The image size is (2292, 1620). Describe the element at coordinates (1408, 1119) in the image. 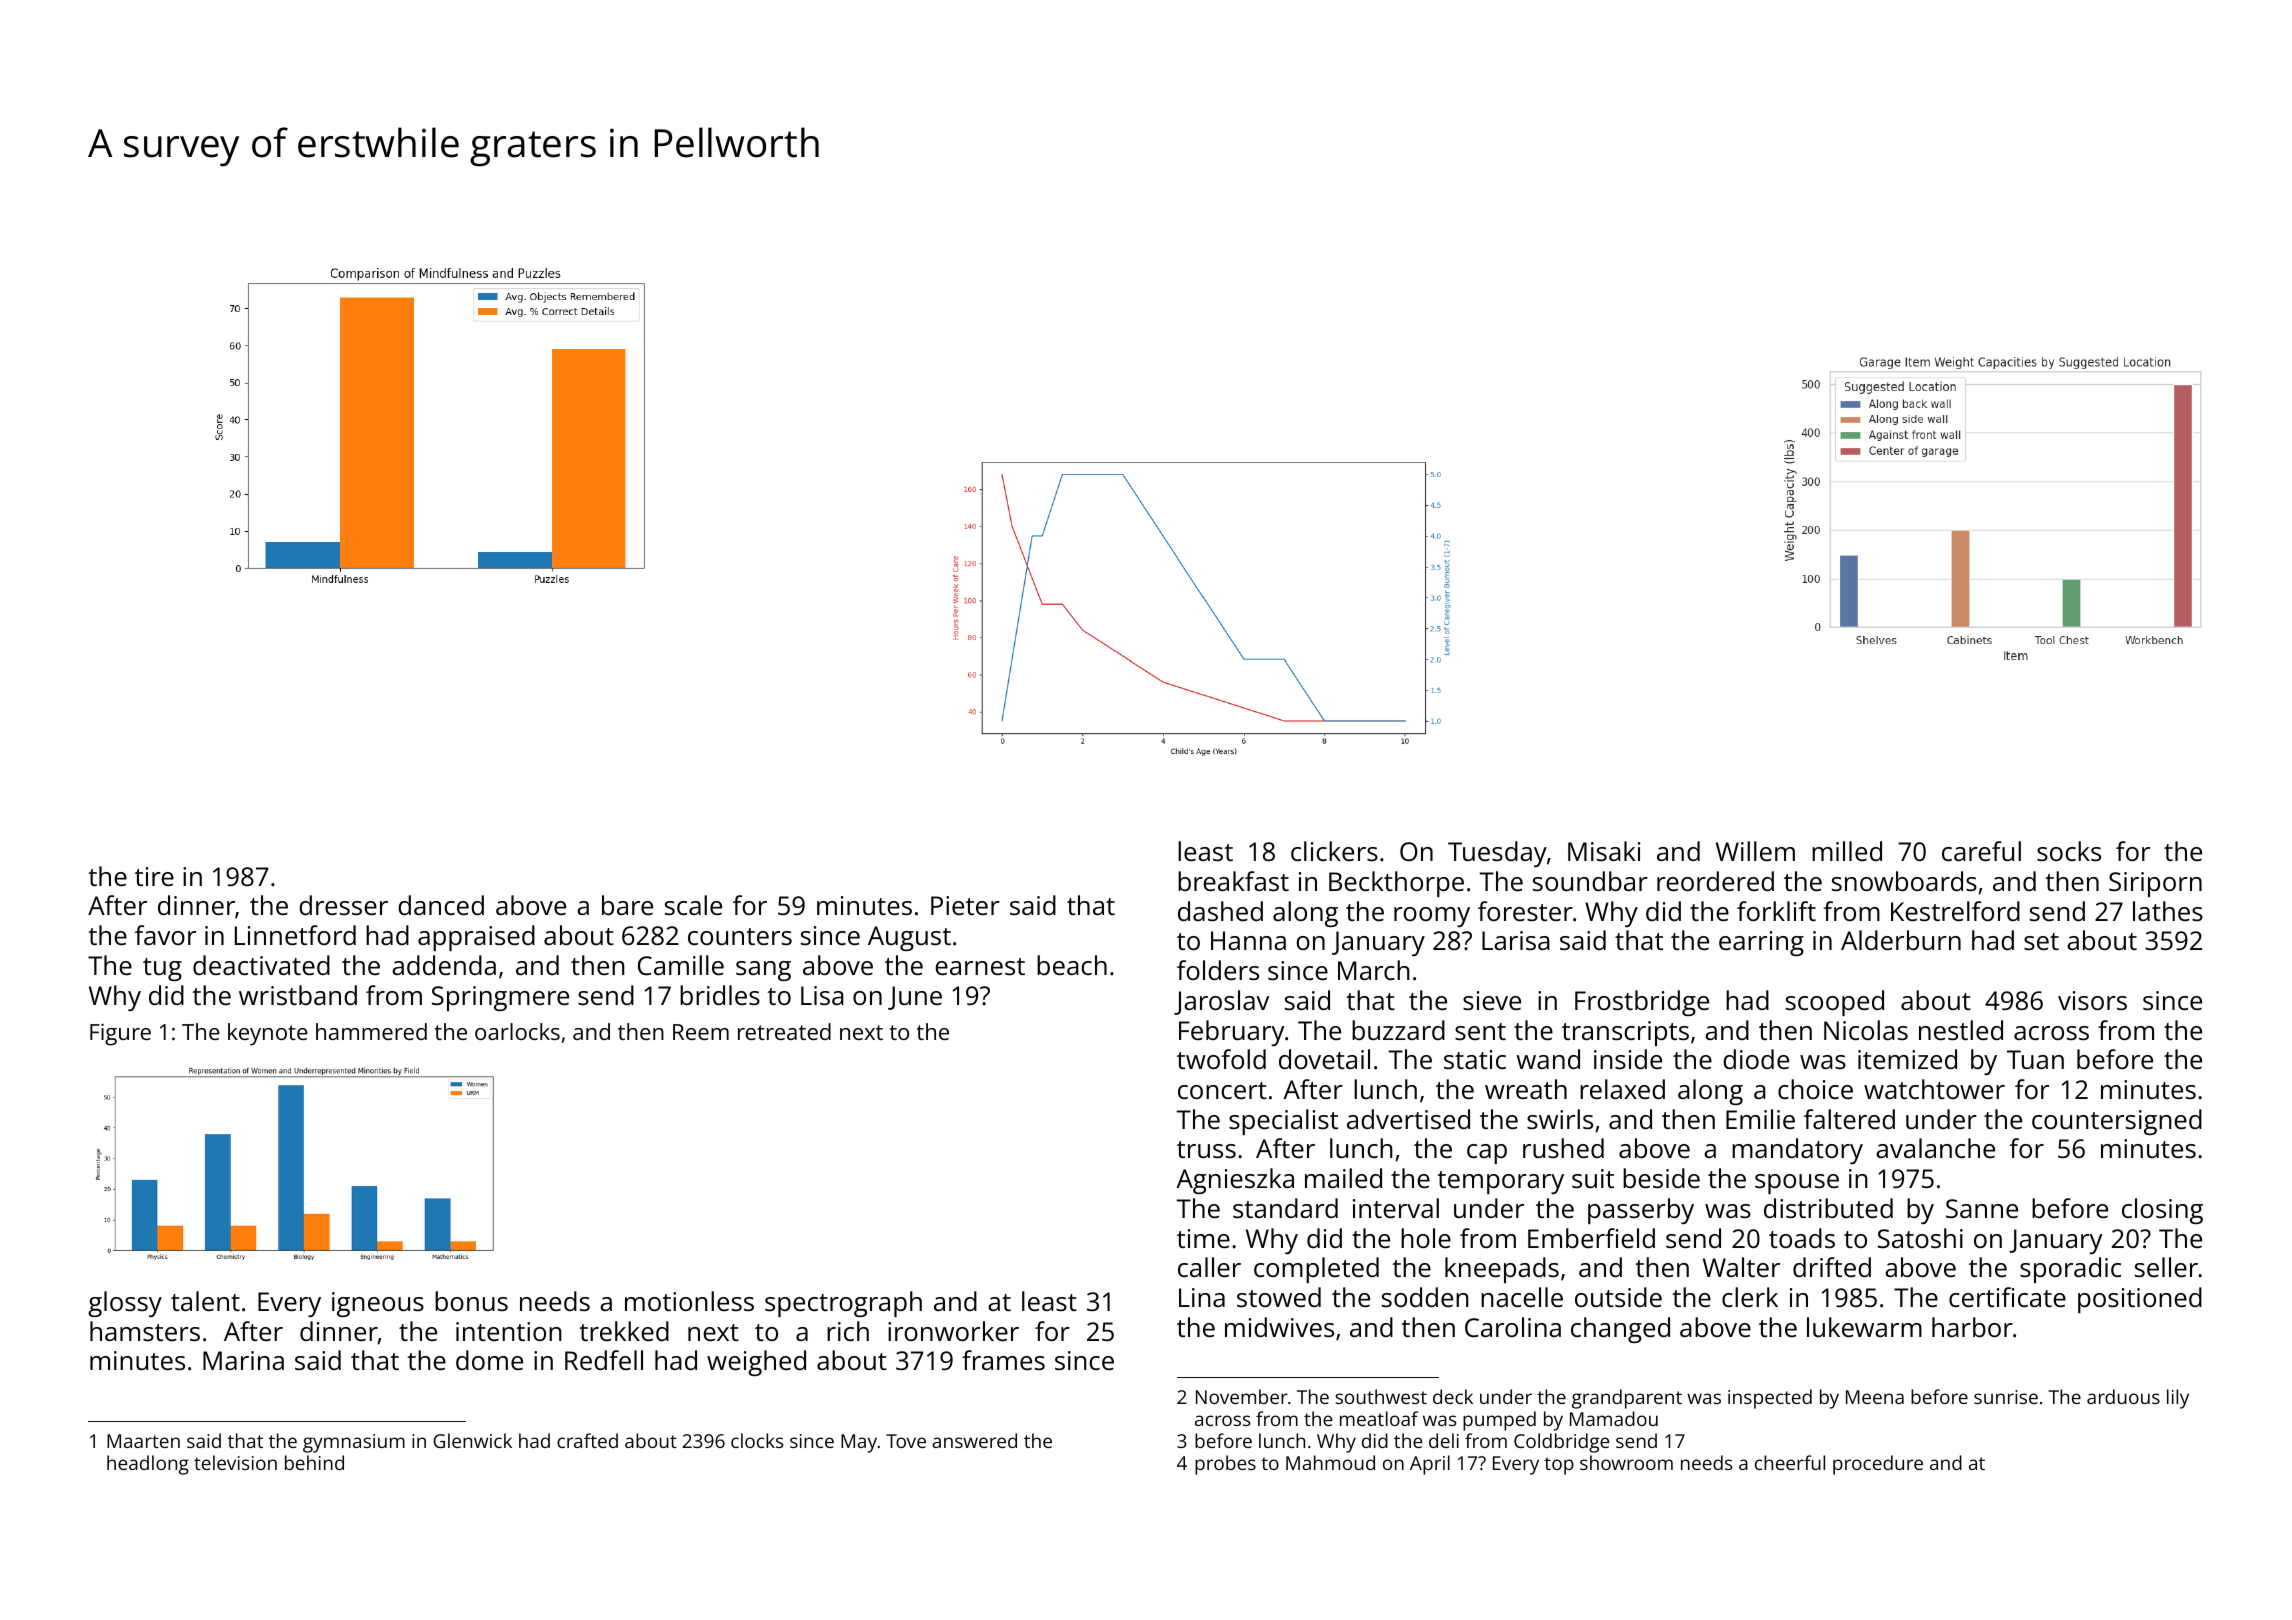

I see `advertised` at that location.
